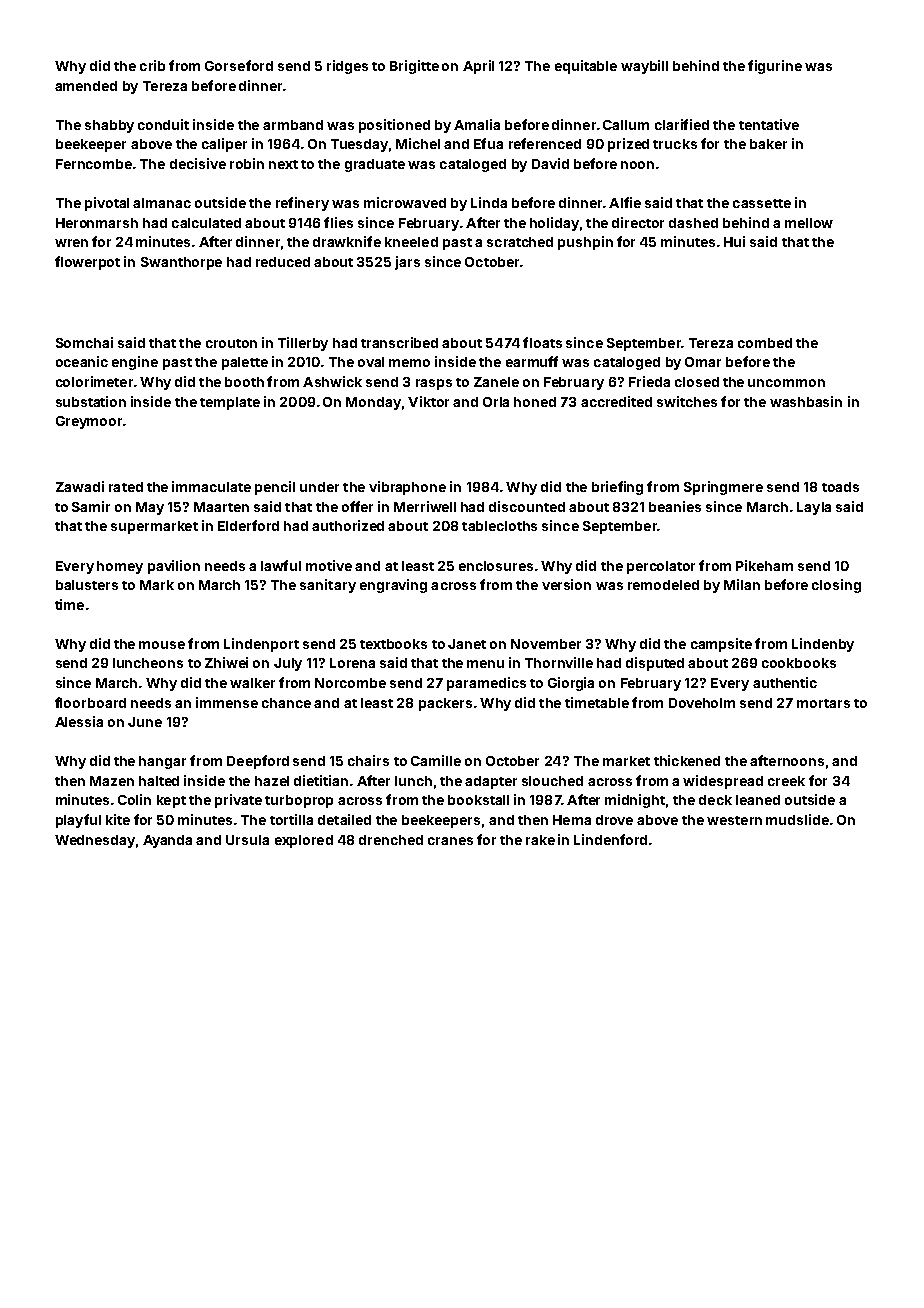  What do you see at coordinates (814, 508) in the document?
I see `Layla` at bounding box center [814, 508].
